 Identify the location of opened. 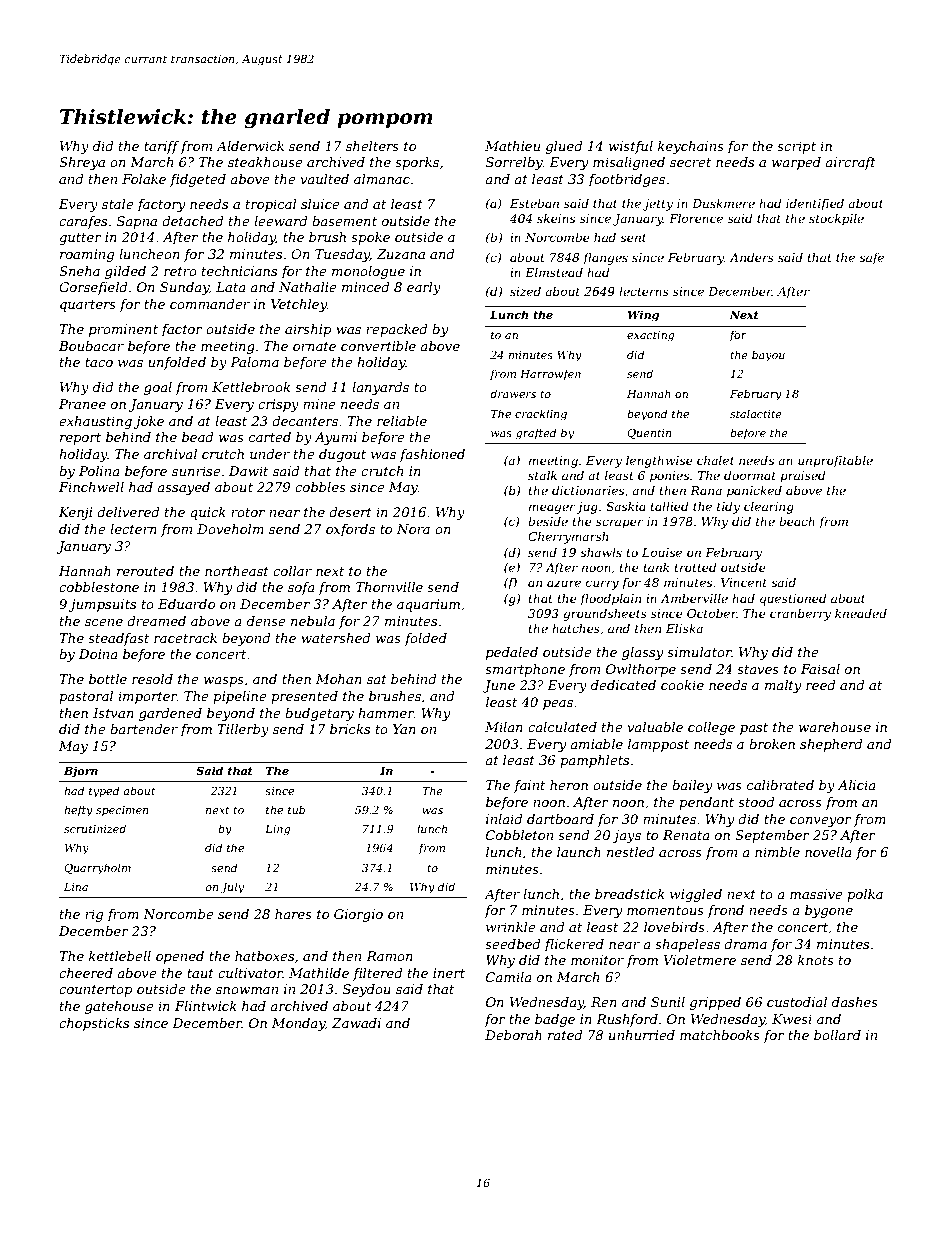
(180, 957).
